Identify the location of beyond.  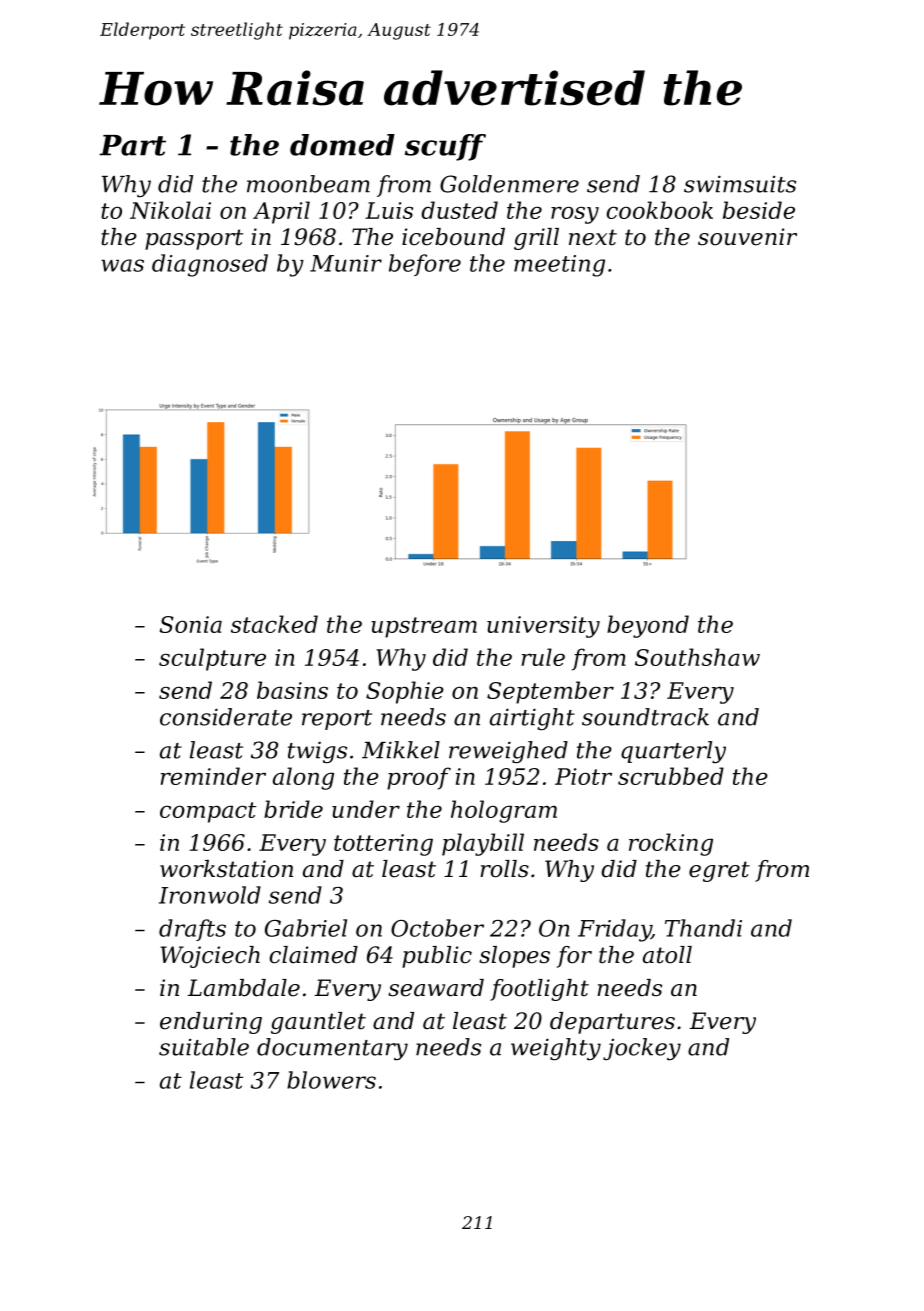
(648, 626).
